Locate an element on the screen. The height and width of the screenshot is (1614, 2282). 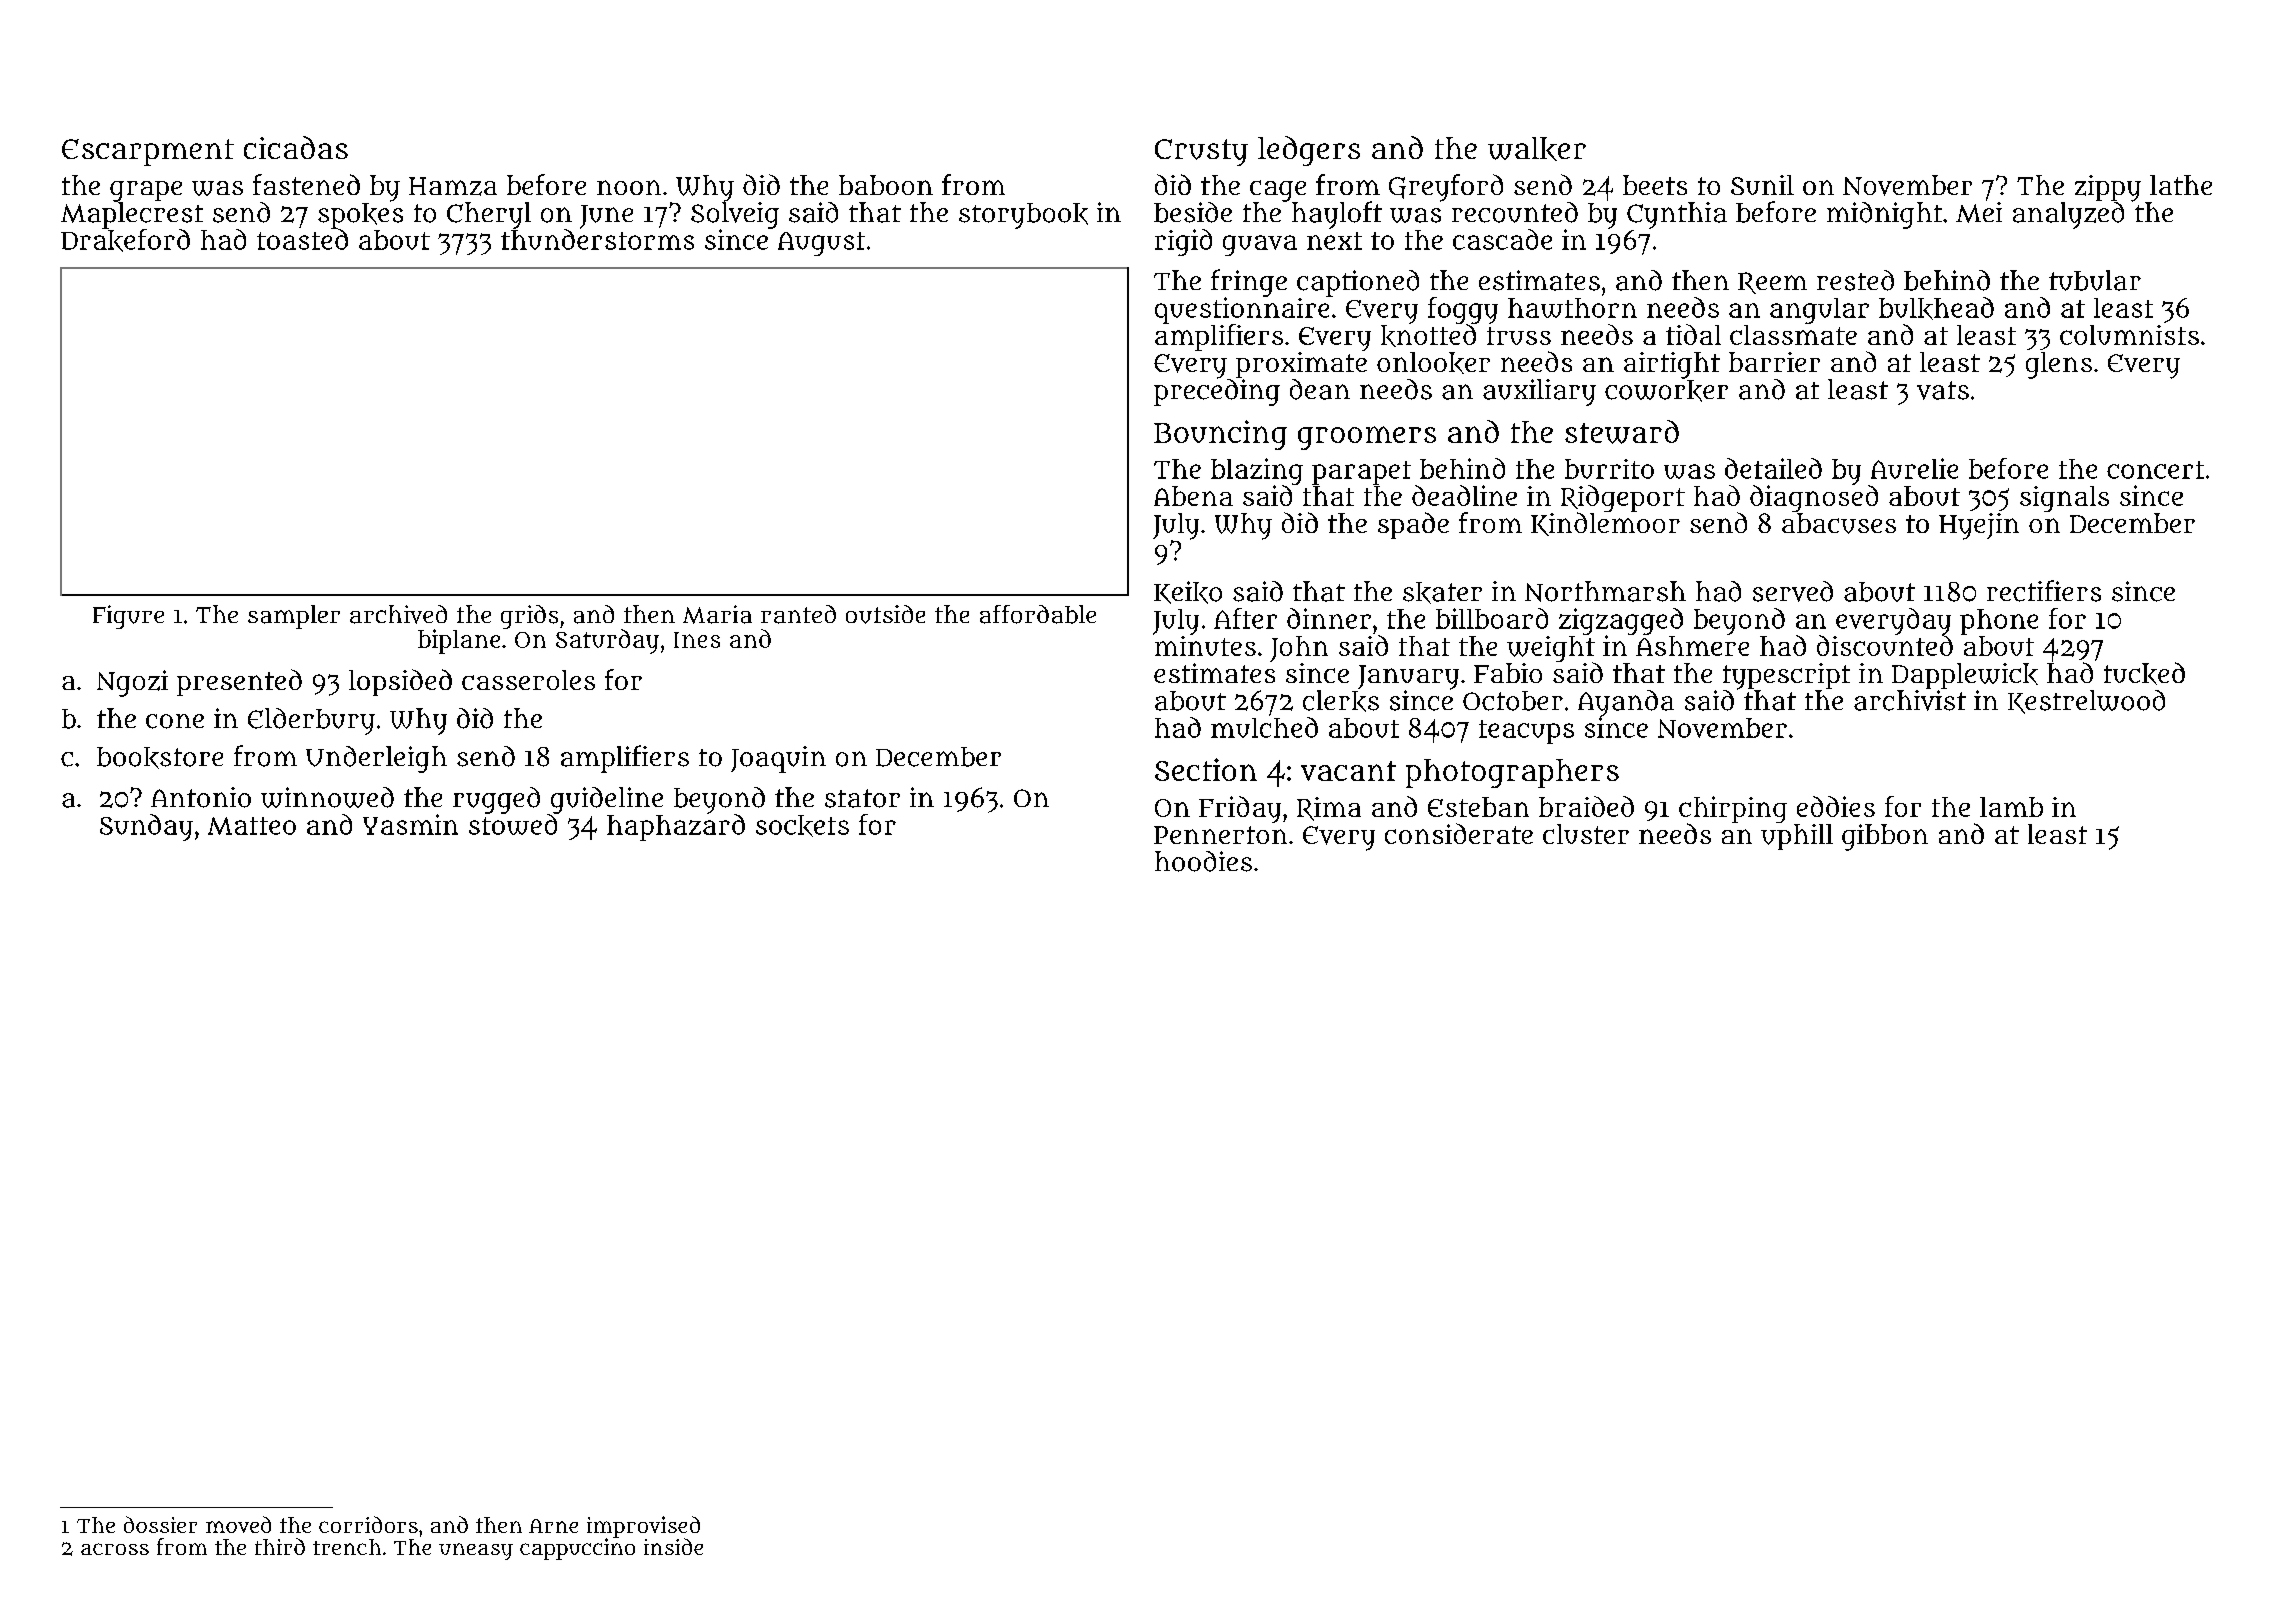
considerate is located at coordinates (1459, 833).
